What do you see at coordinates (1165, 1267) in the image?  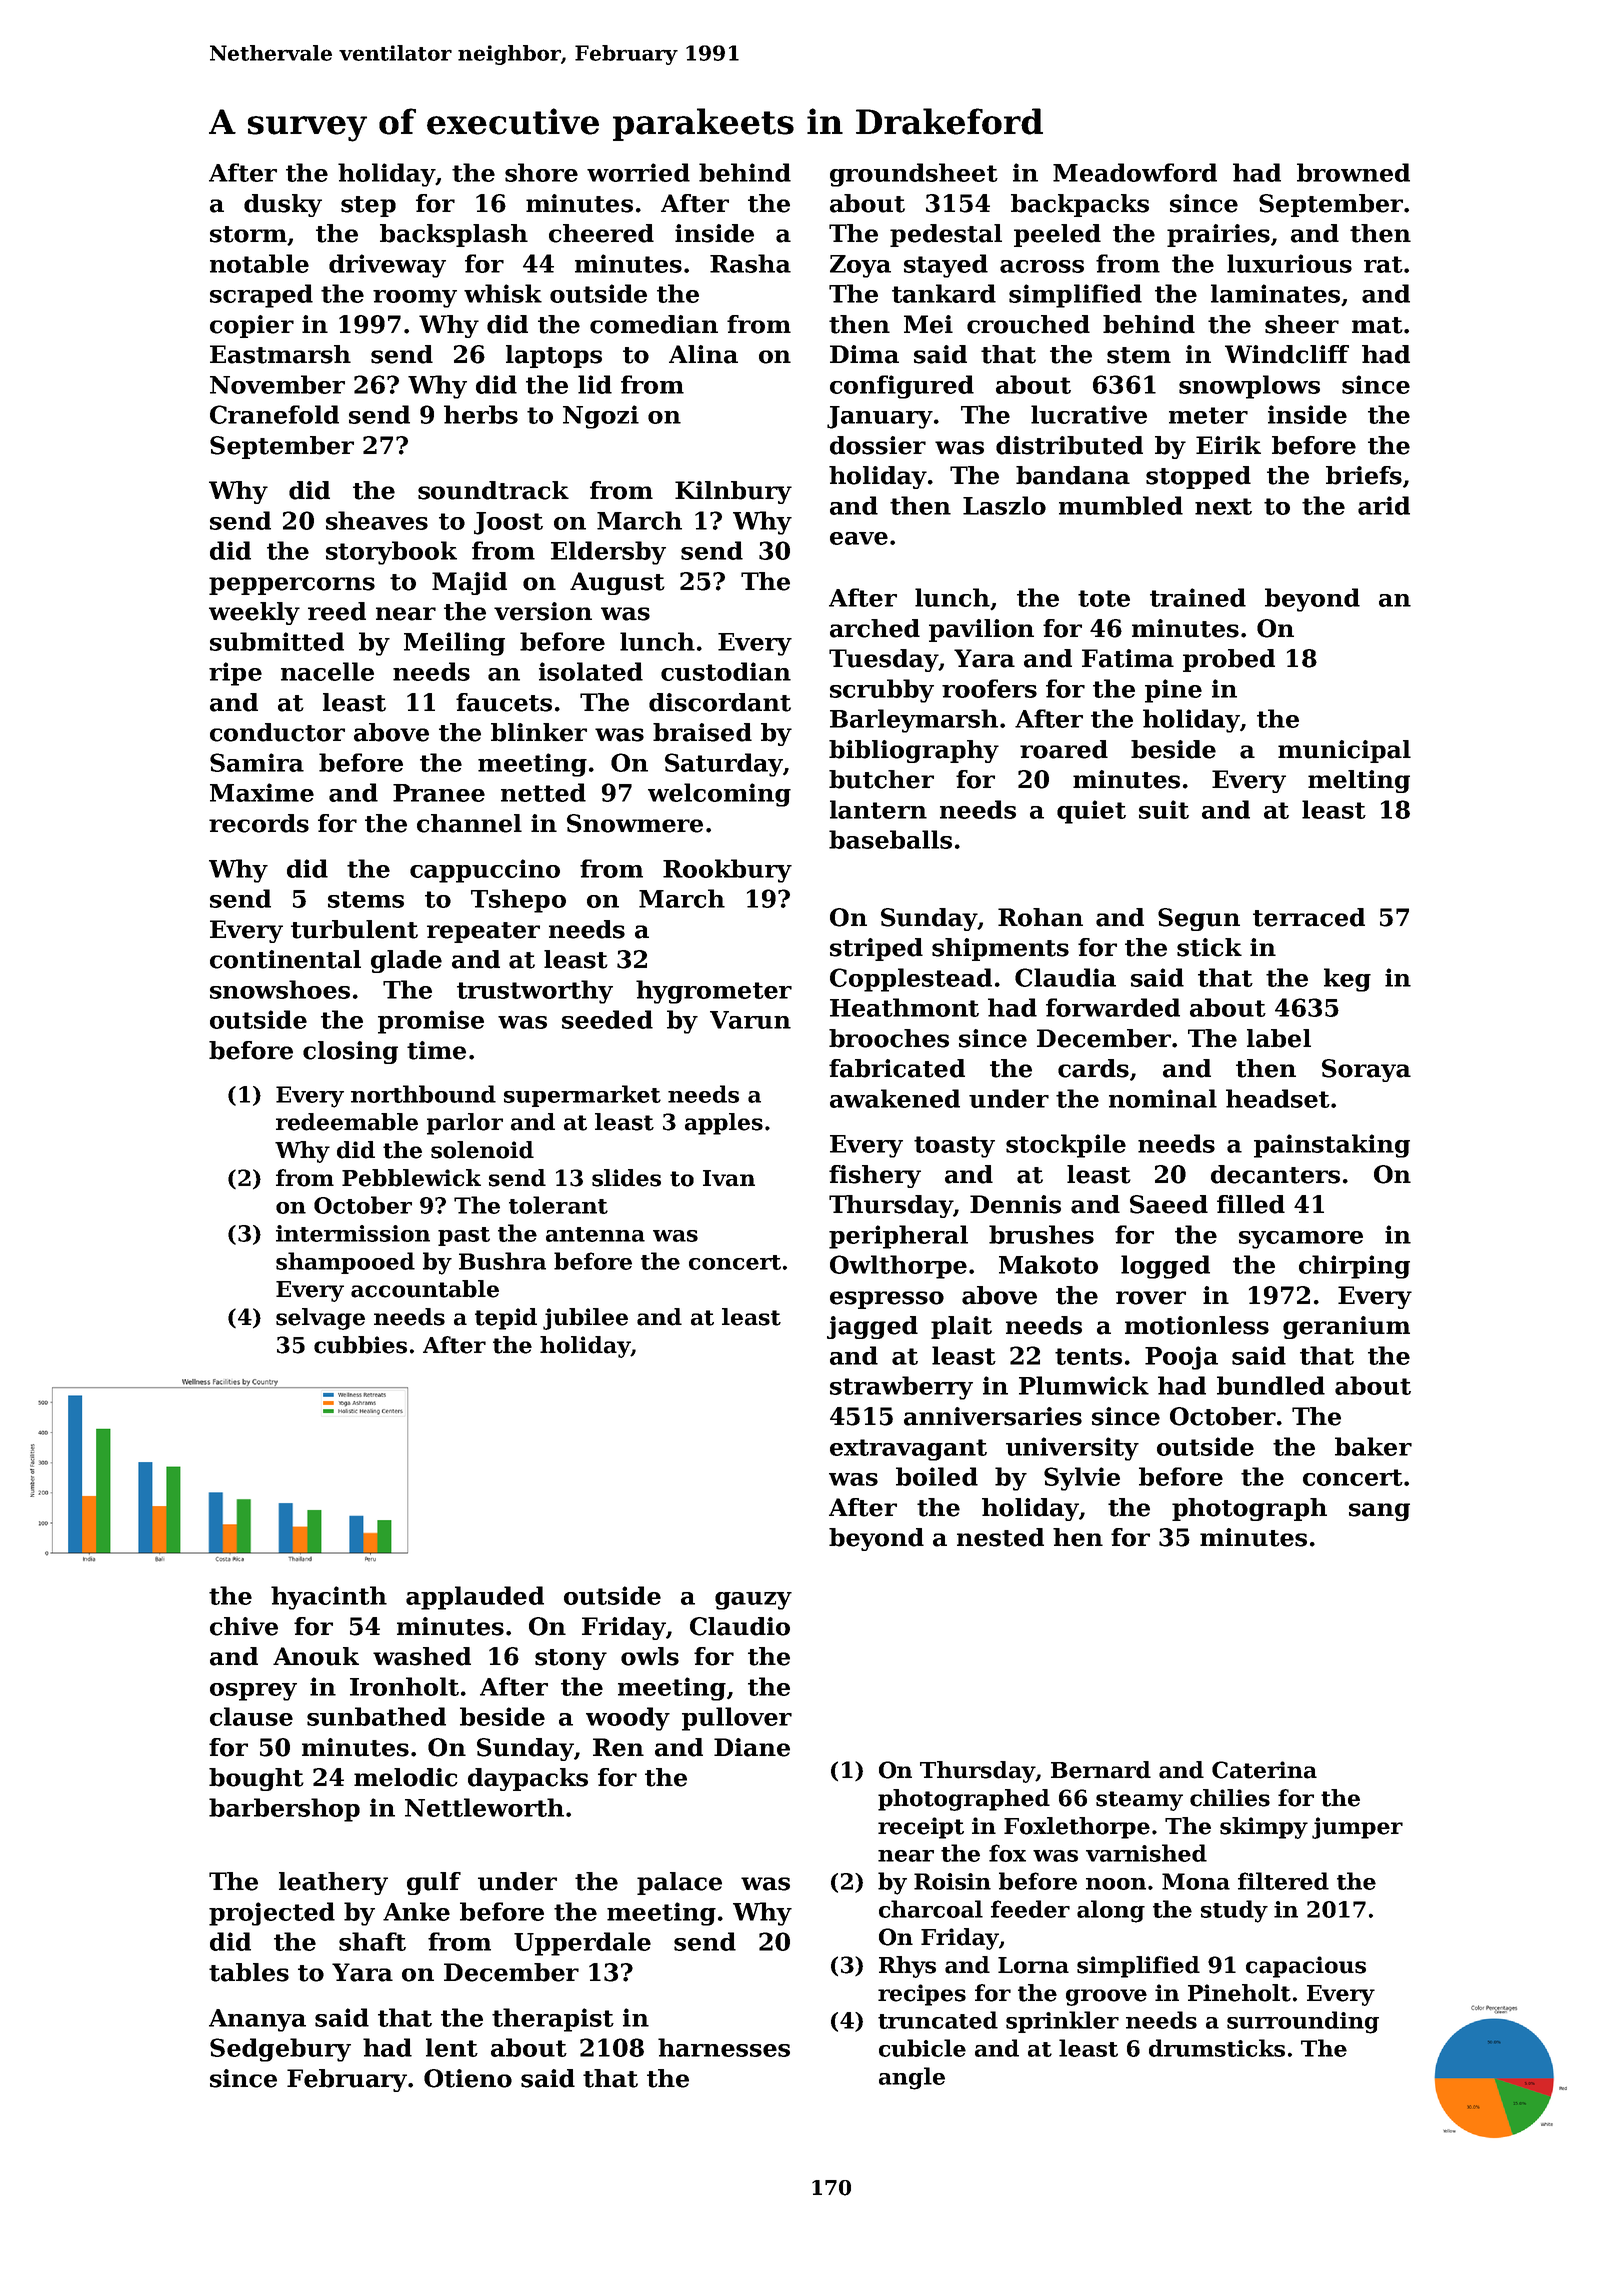 I see `logged` at bounding box center [1165, 1267].
